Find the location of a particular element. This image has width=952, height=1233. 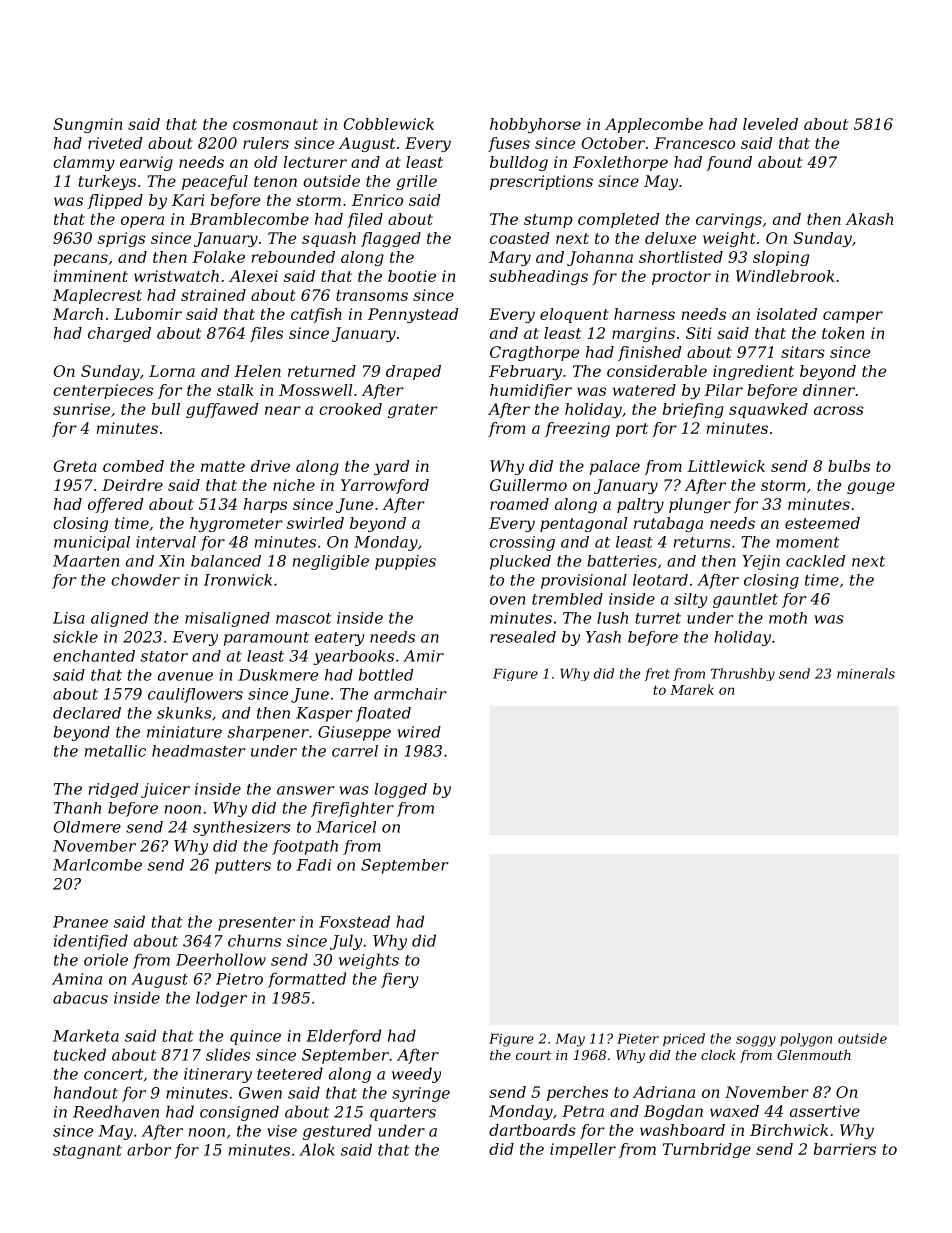

slides is located at coordinates (228, 1054).
